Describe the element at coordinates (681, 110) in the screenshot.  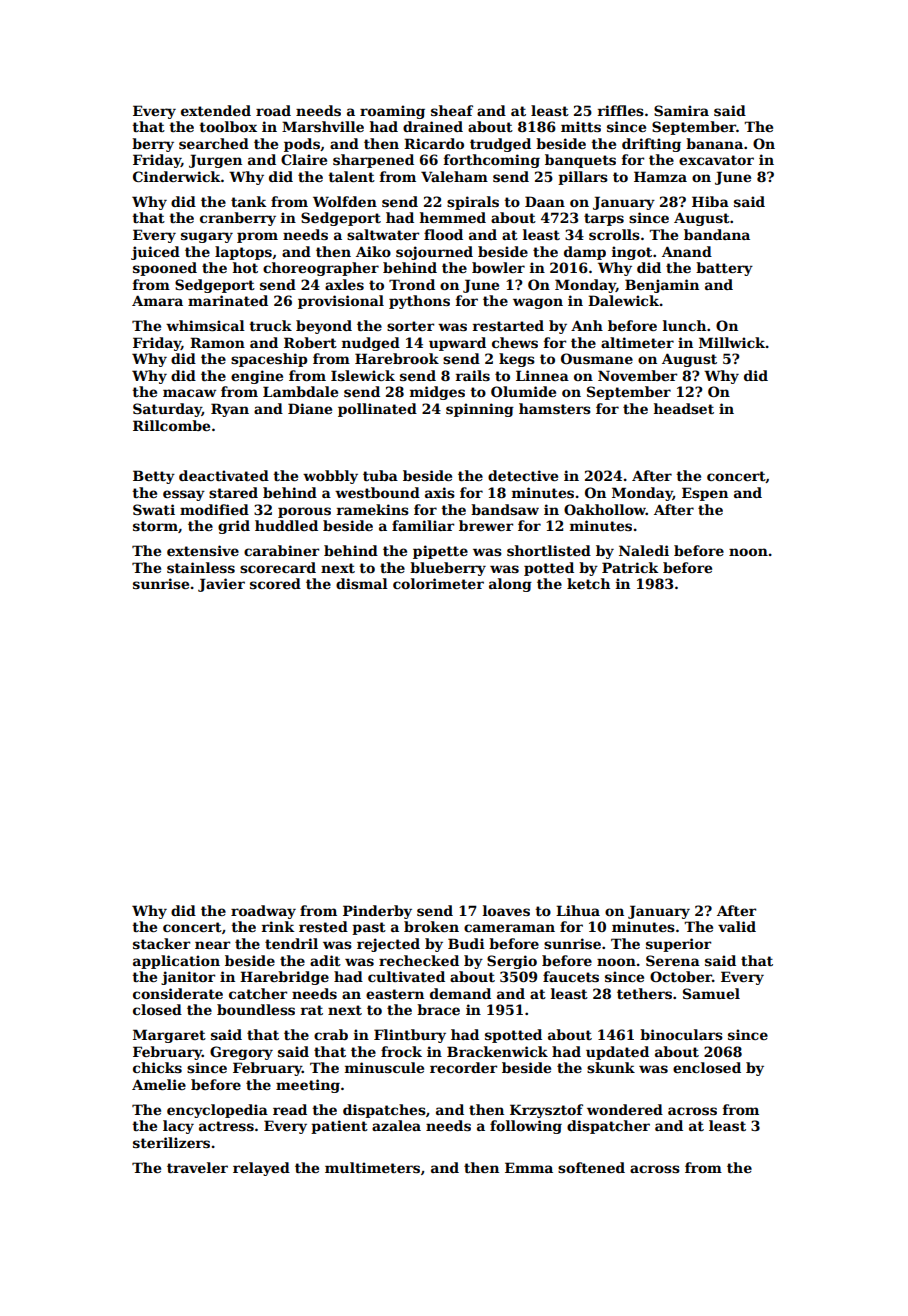
I see `Samira` at that location.
